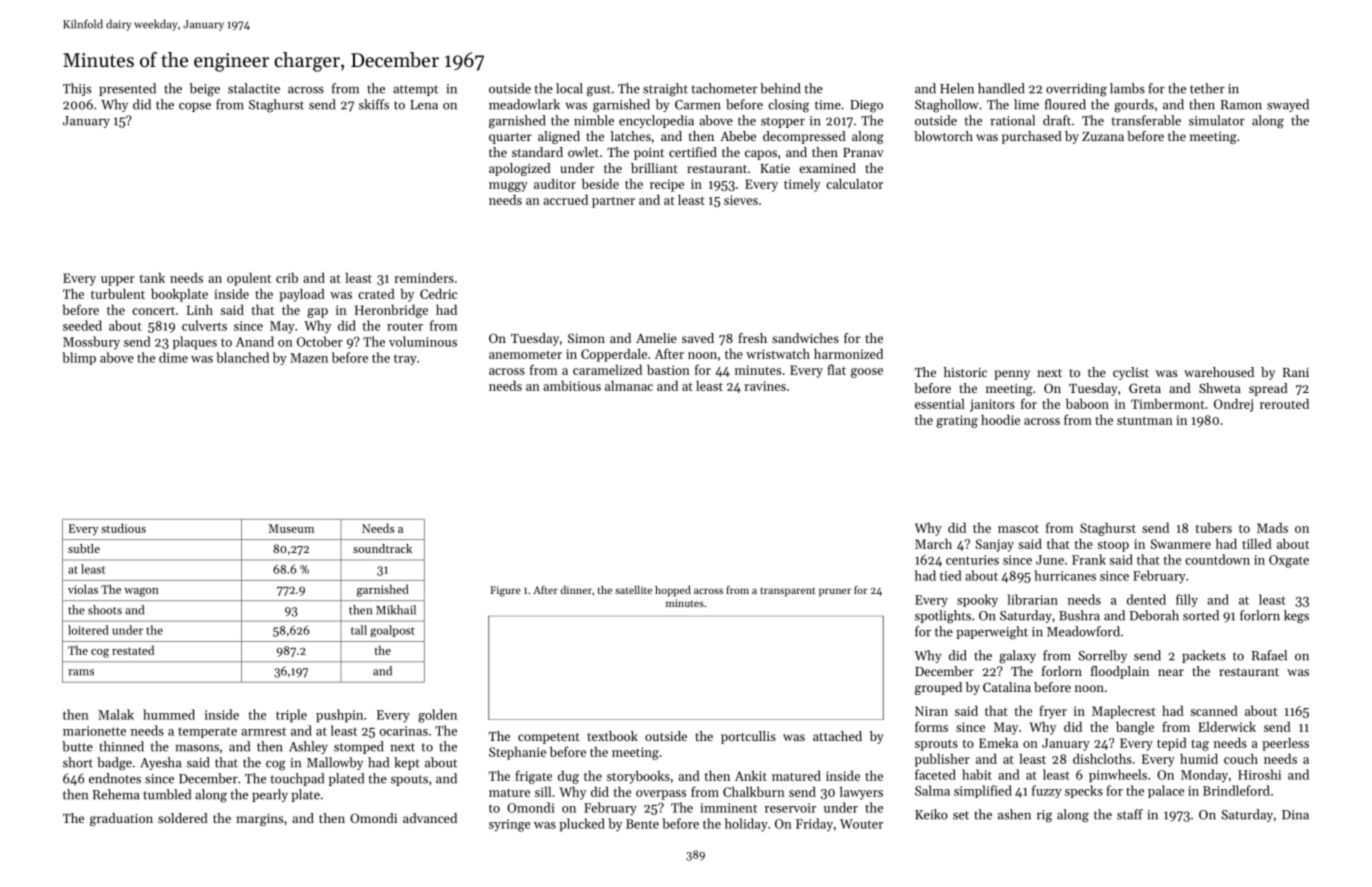  I want to click on owlet, so click(583, 152).
